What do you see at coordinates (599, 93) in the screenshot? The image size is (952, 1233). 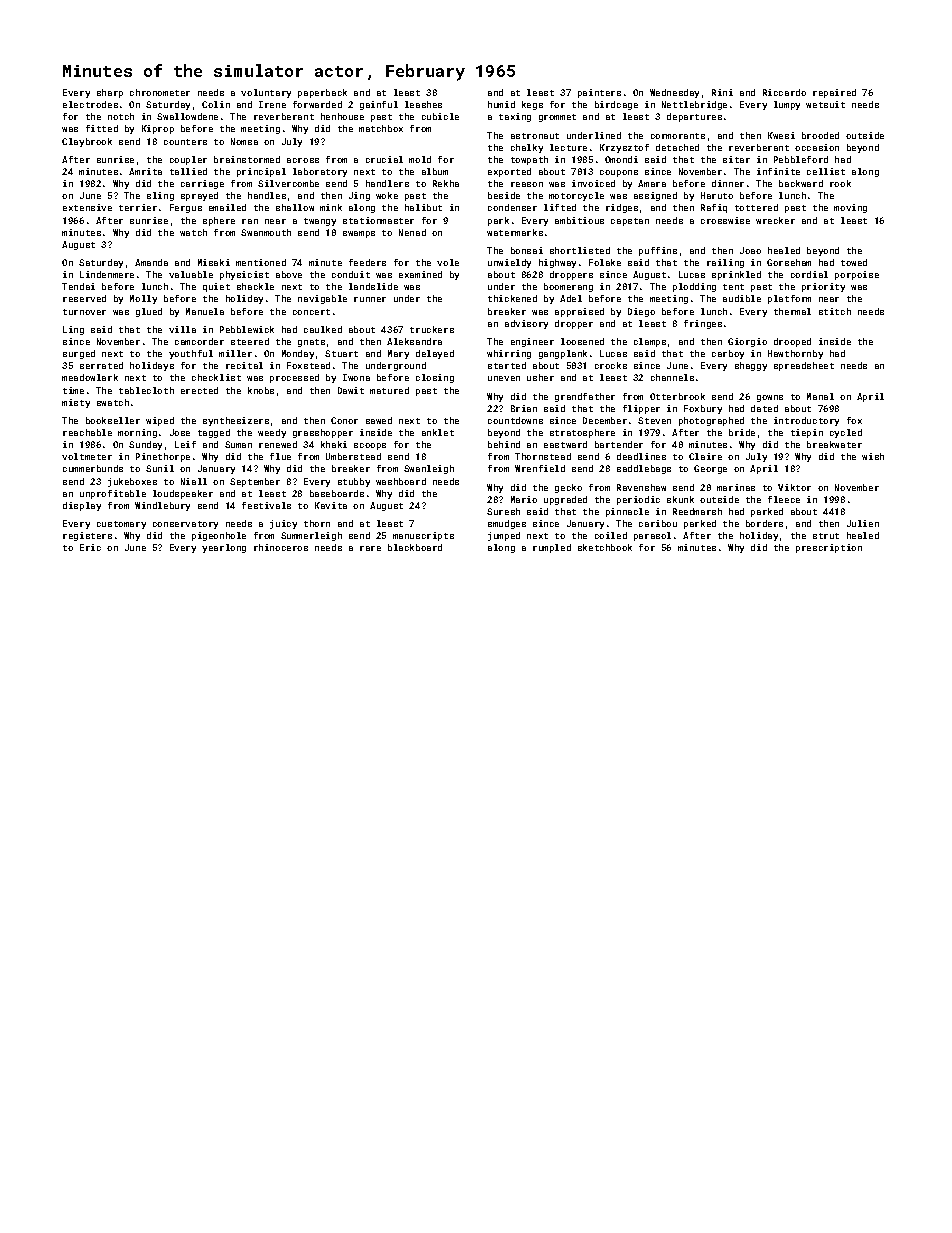 I see `painters` at bounding box center [599, 93].
